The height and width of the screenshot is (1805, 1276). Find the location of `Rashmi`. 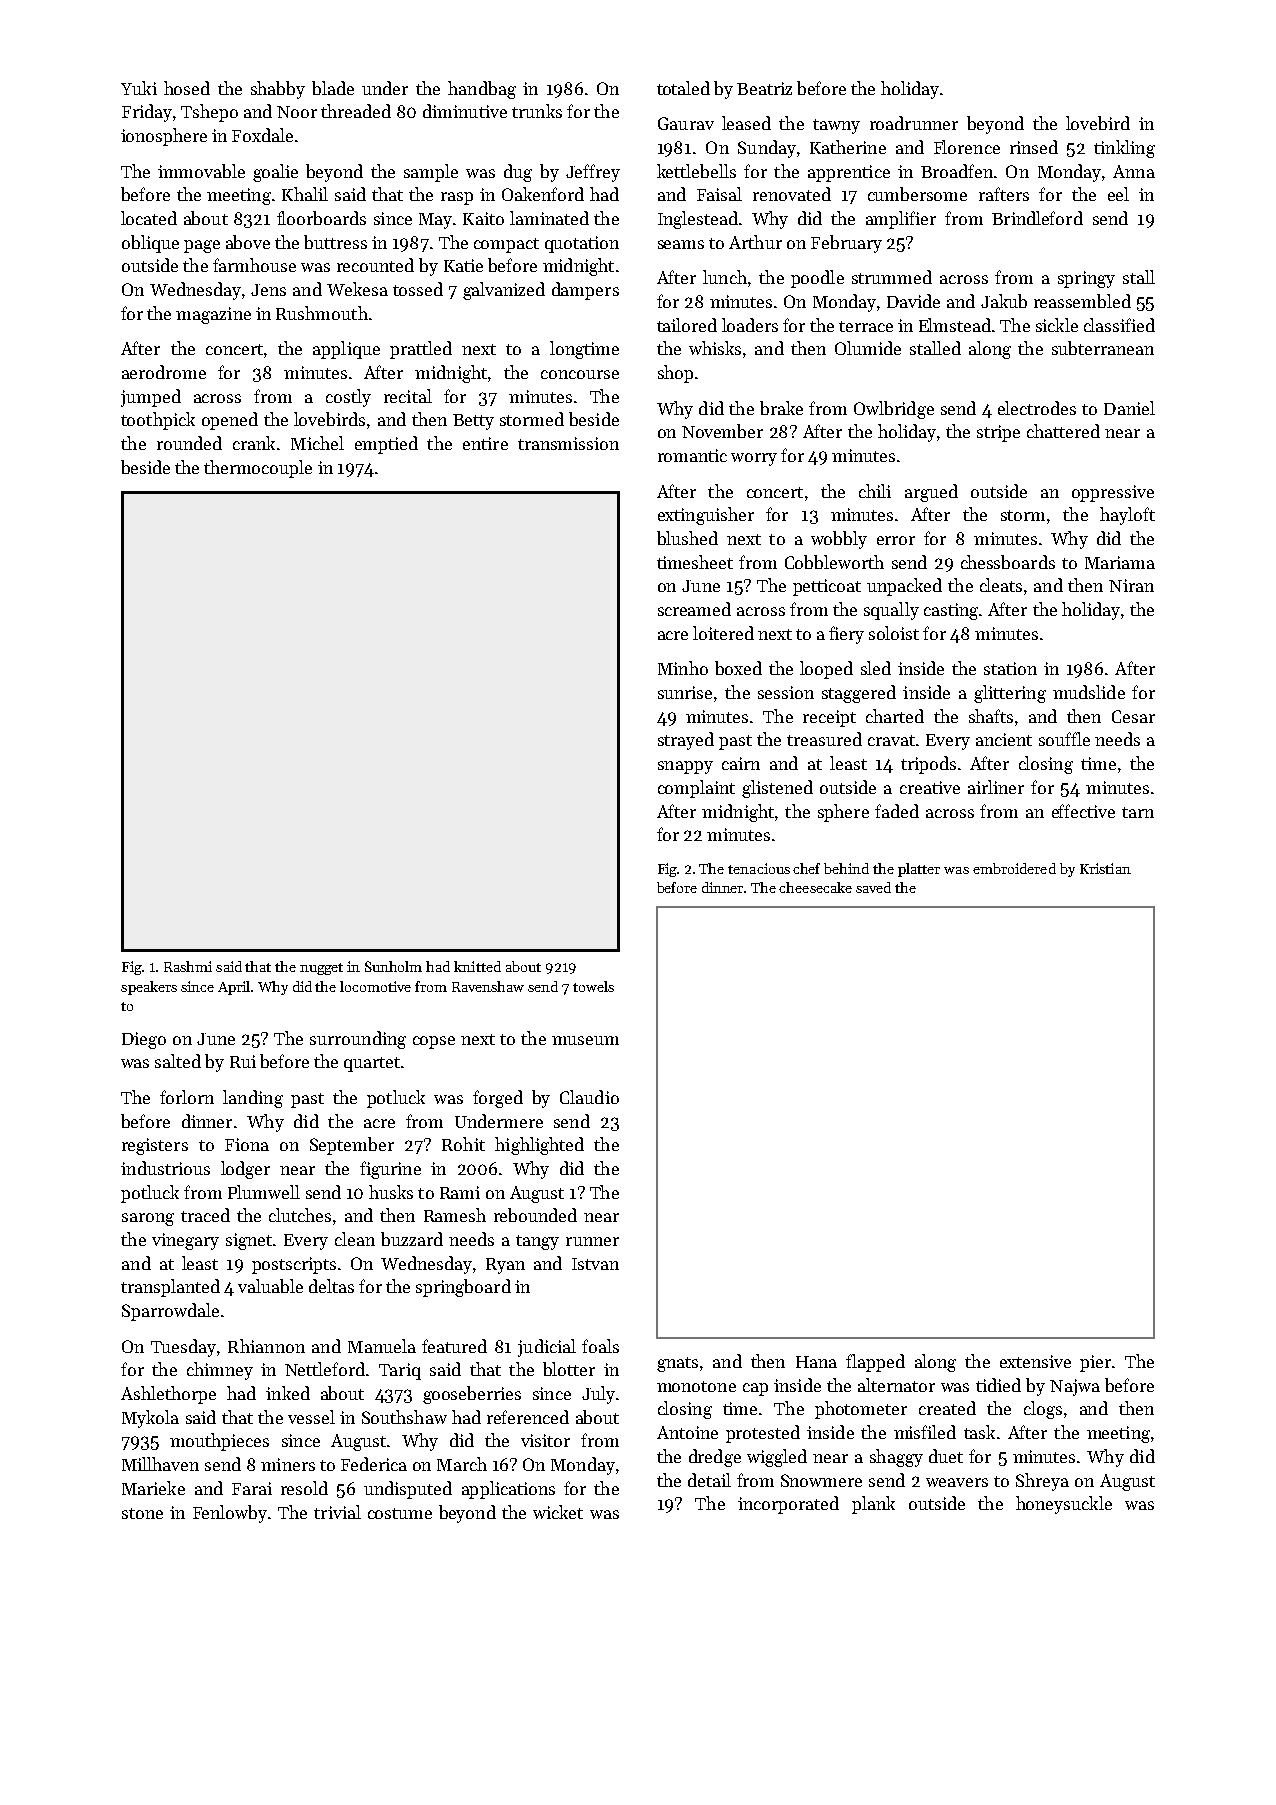

Rashmi is located at coordinates (188, 966).
